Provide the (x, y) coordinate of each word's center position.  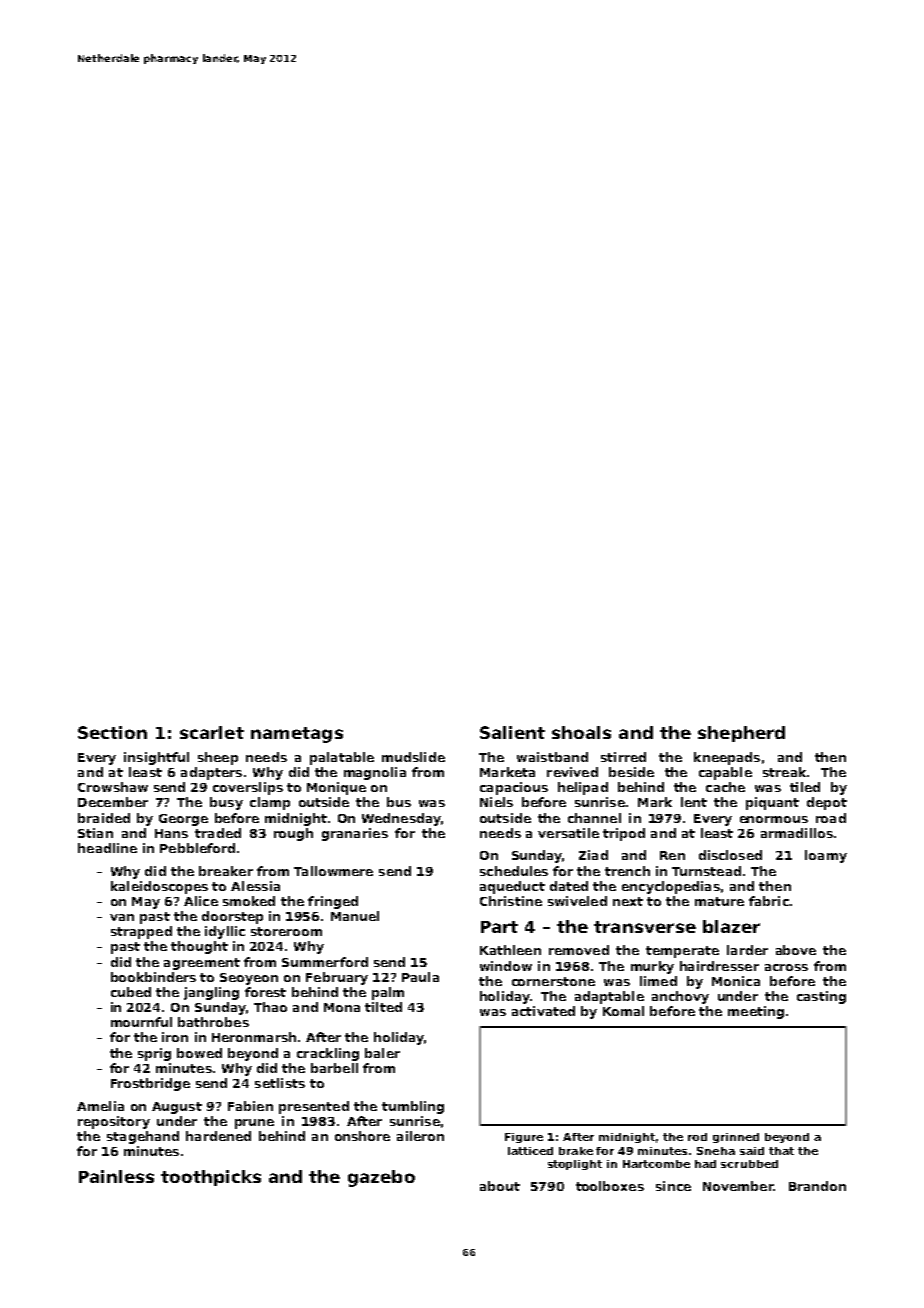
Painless (116, 1176)
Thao (270, 1007)
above (796, 950)
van (122, 917)
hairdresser (719, 966)
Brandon (817, 1186)
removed (579, 950)
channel (594, 818)
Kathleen (510, 950)
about (500, 1186)
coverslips (248, 788)
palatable (342, 758)
